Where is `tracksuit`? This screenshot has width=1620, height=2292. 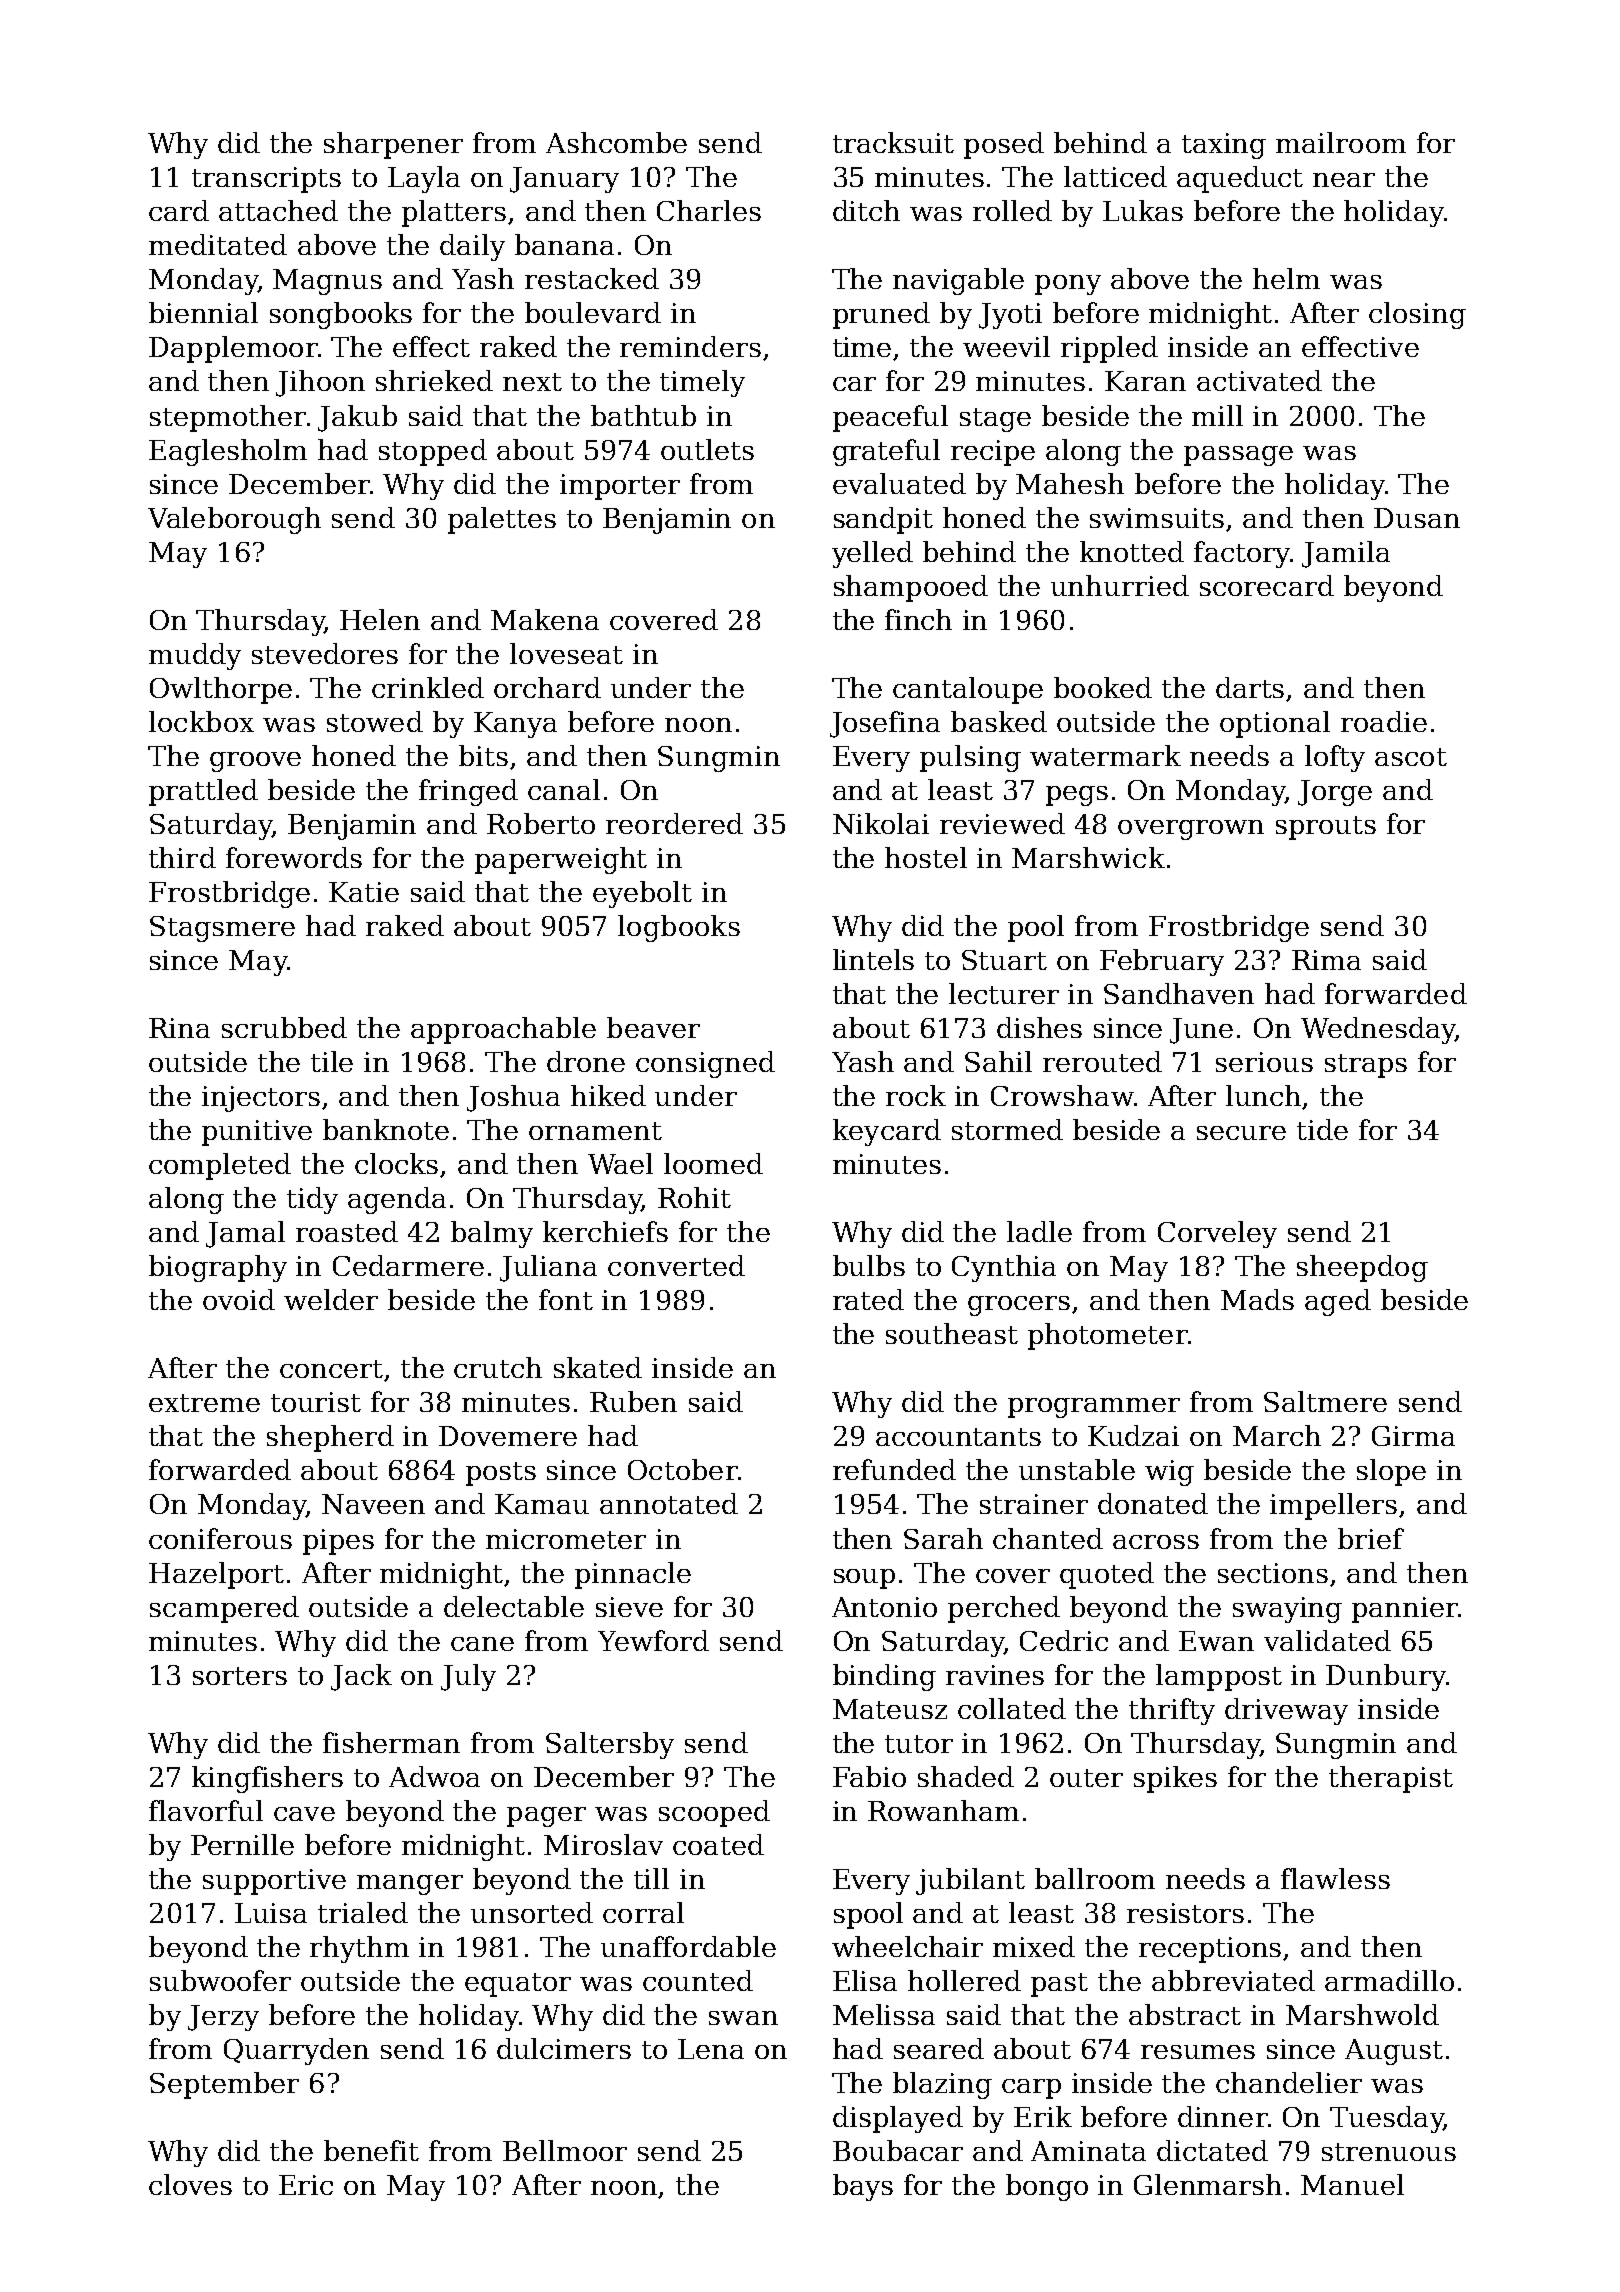 tracksuit is located at coordinates (893, 142).
